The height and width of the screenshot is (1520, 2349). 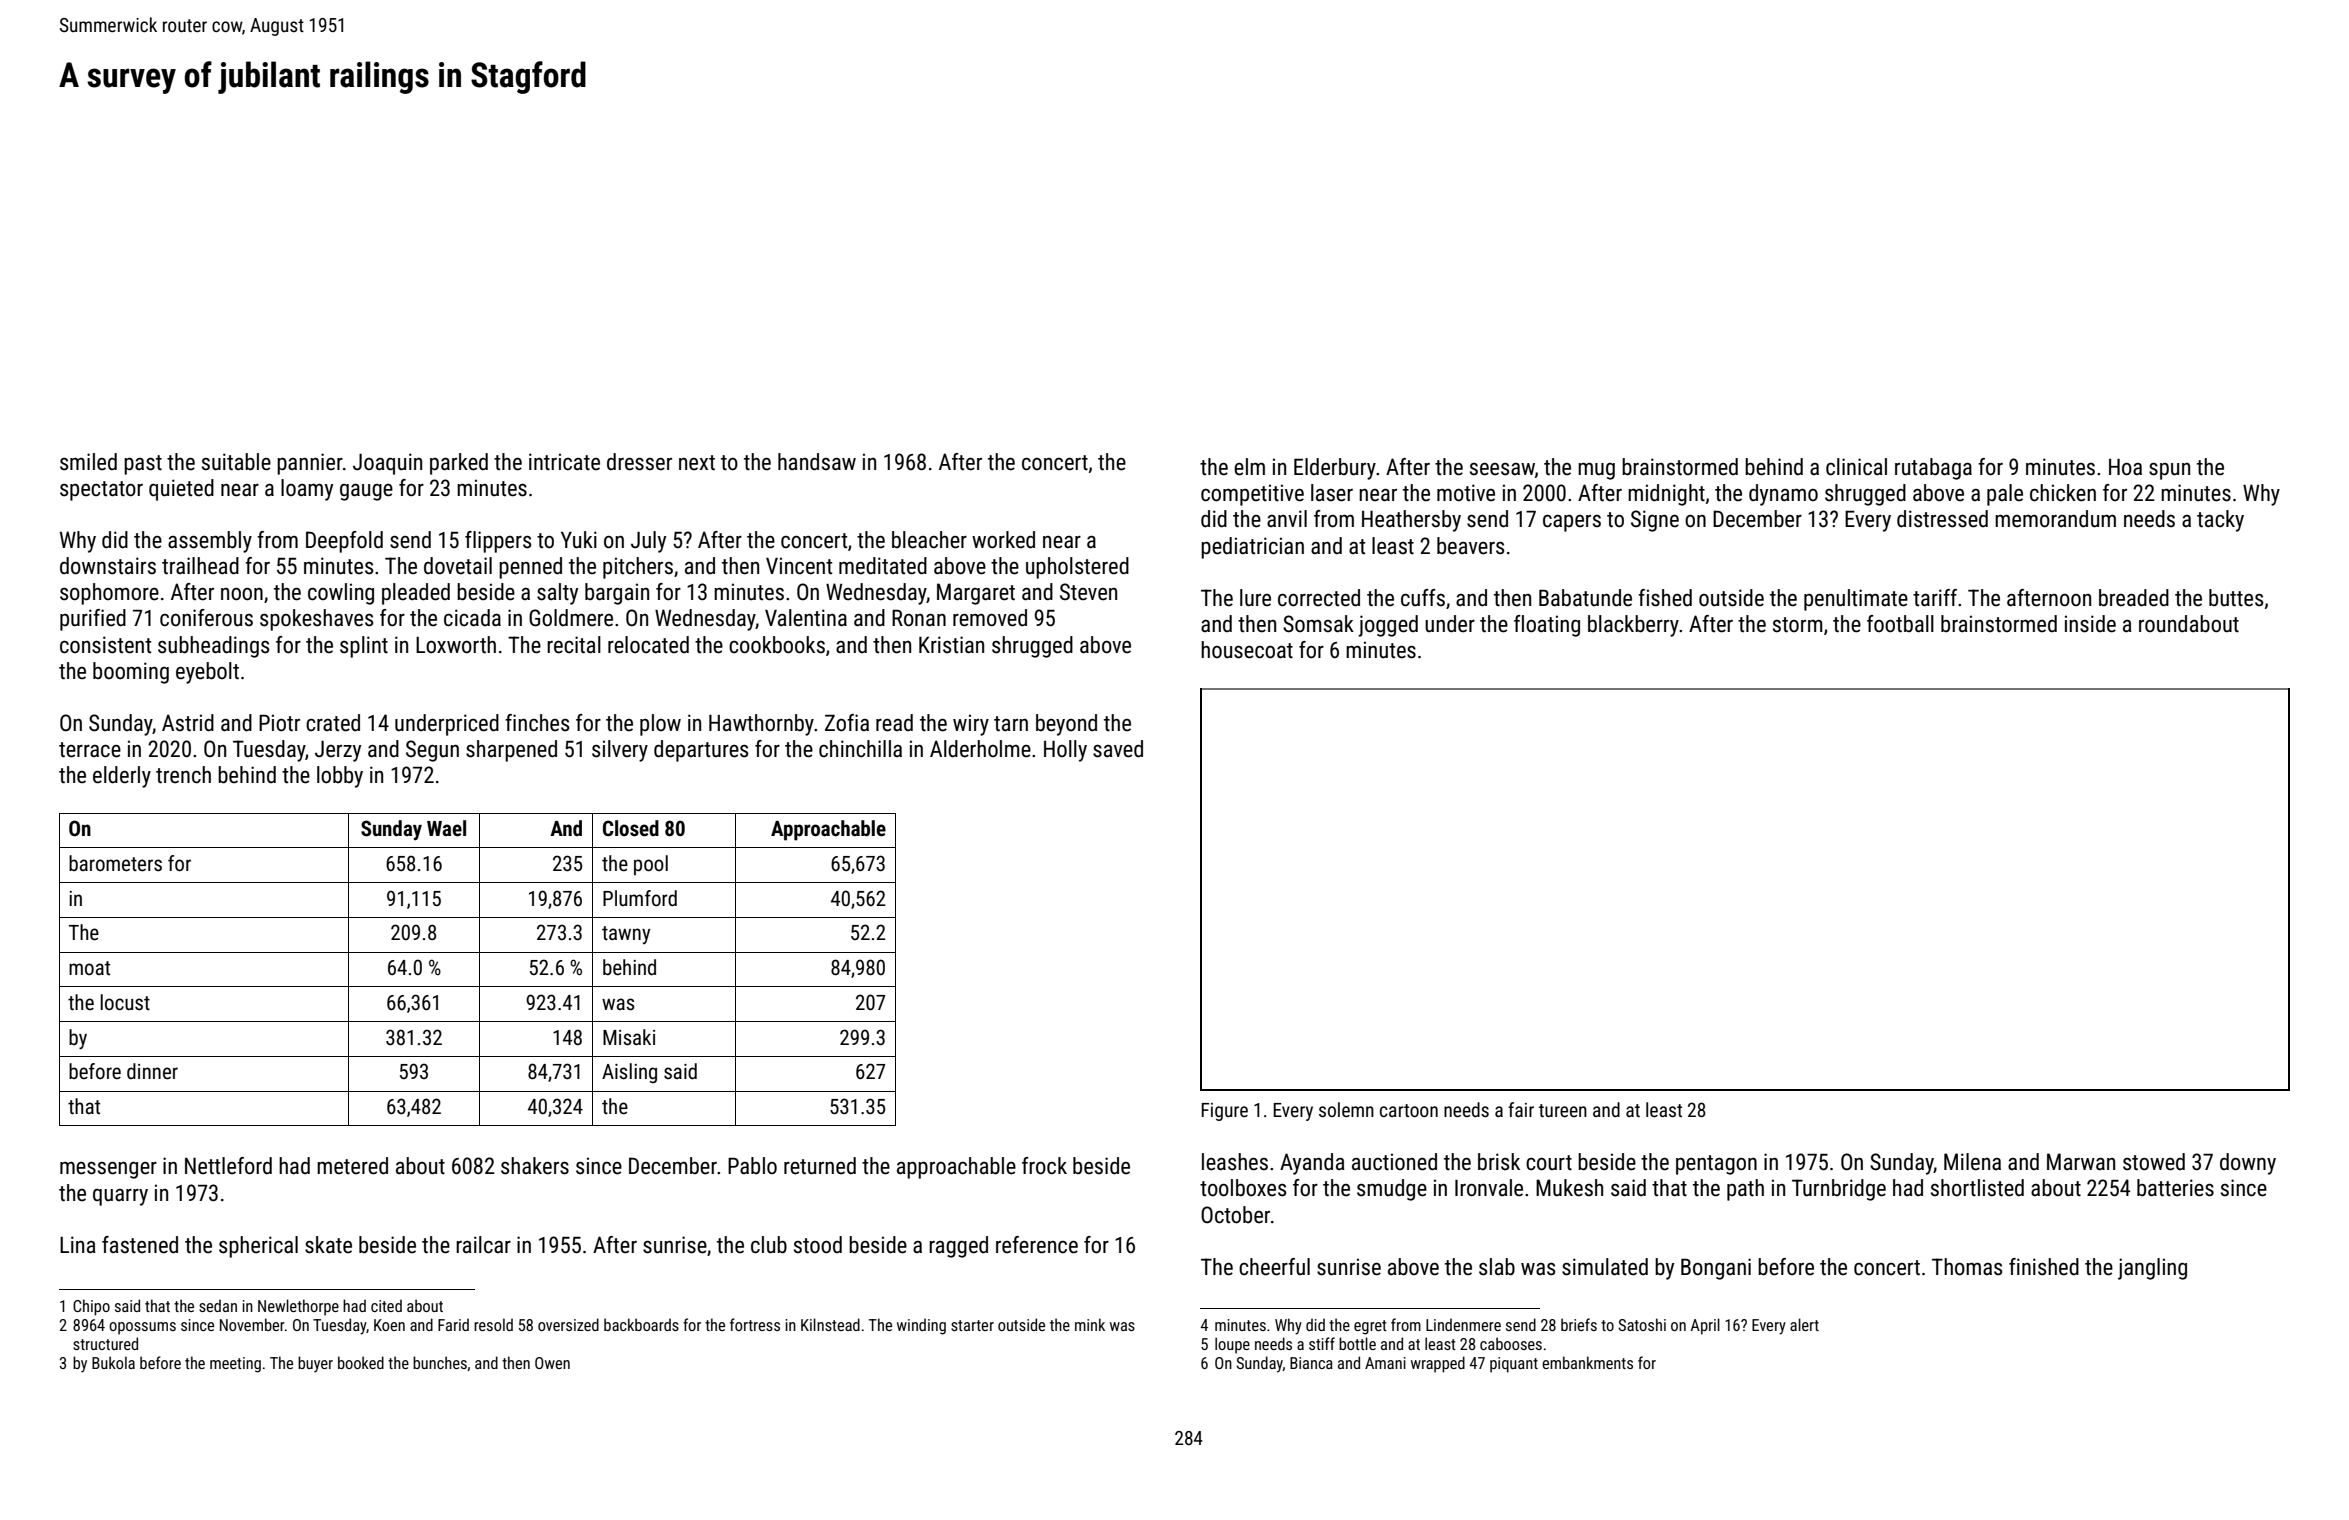 What do you see at coordinates (2090, 624) in the screenshot?
I see `inside` at bounding box center [2090, 624].
